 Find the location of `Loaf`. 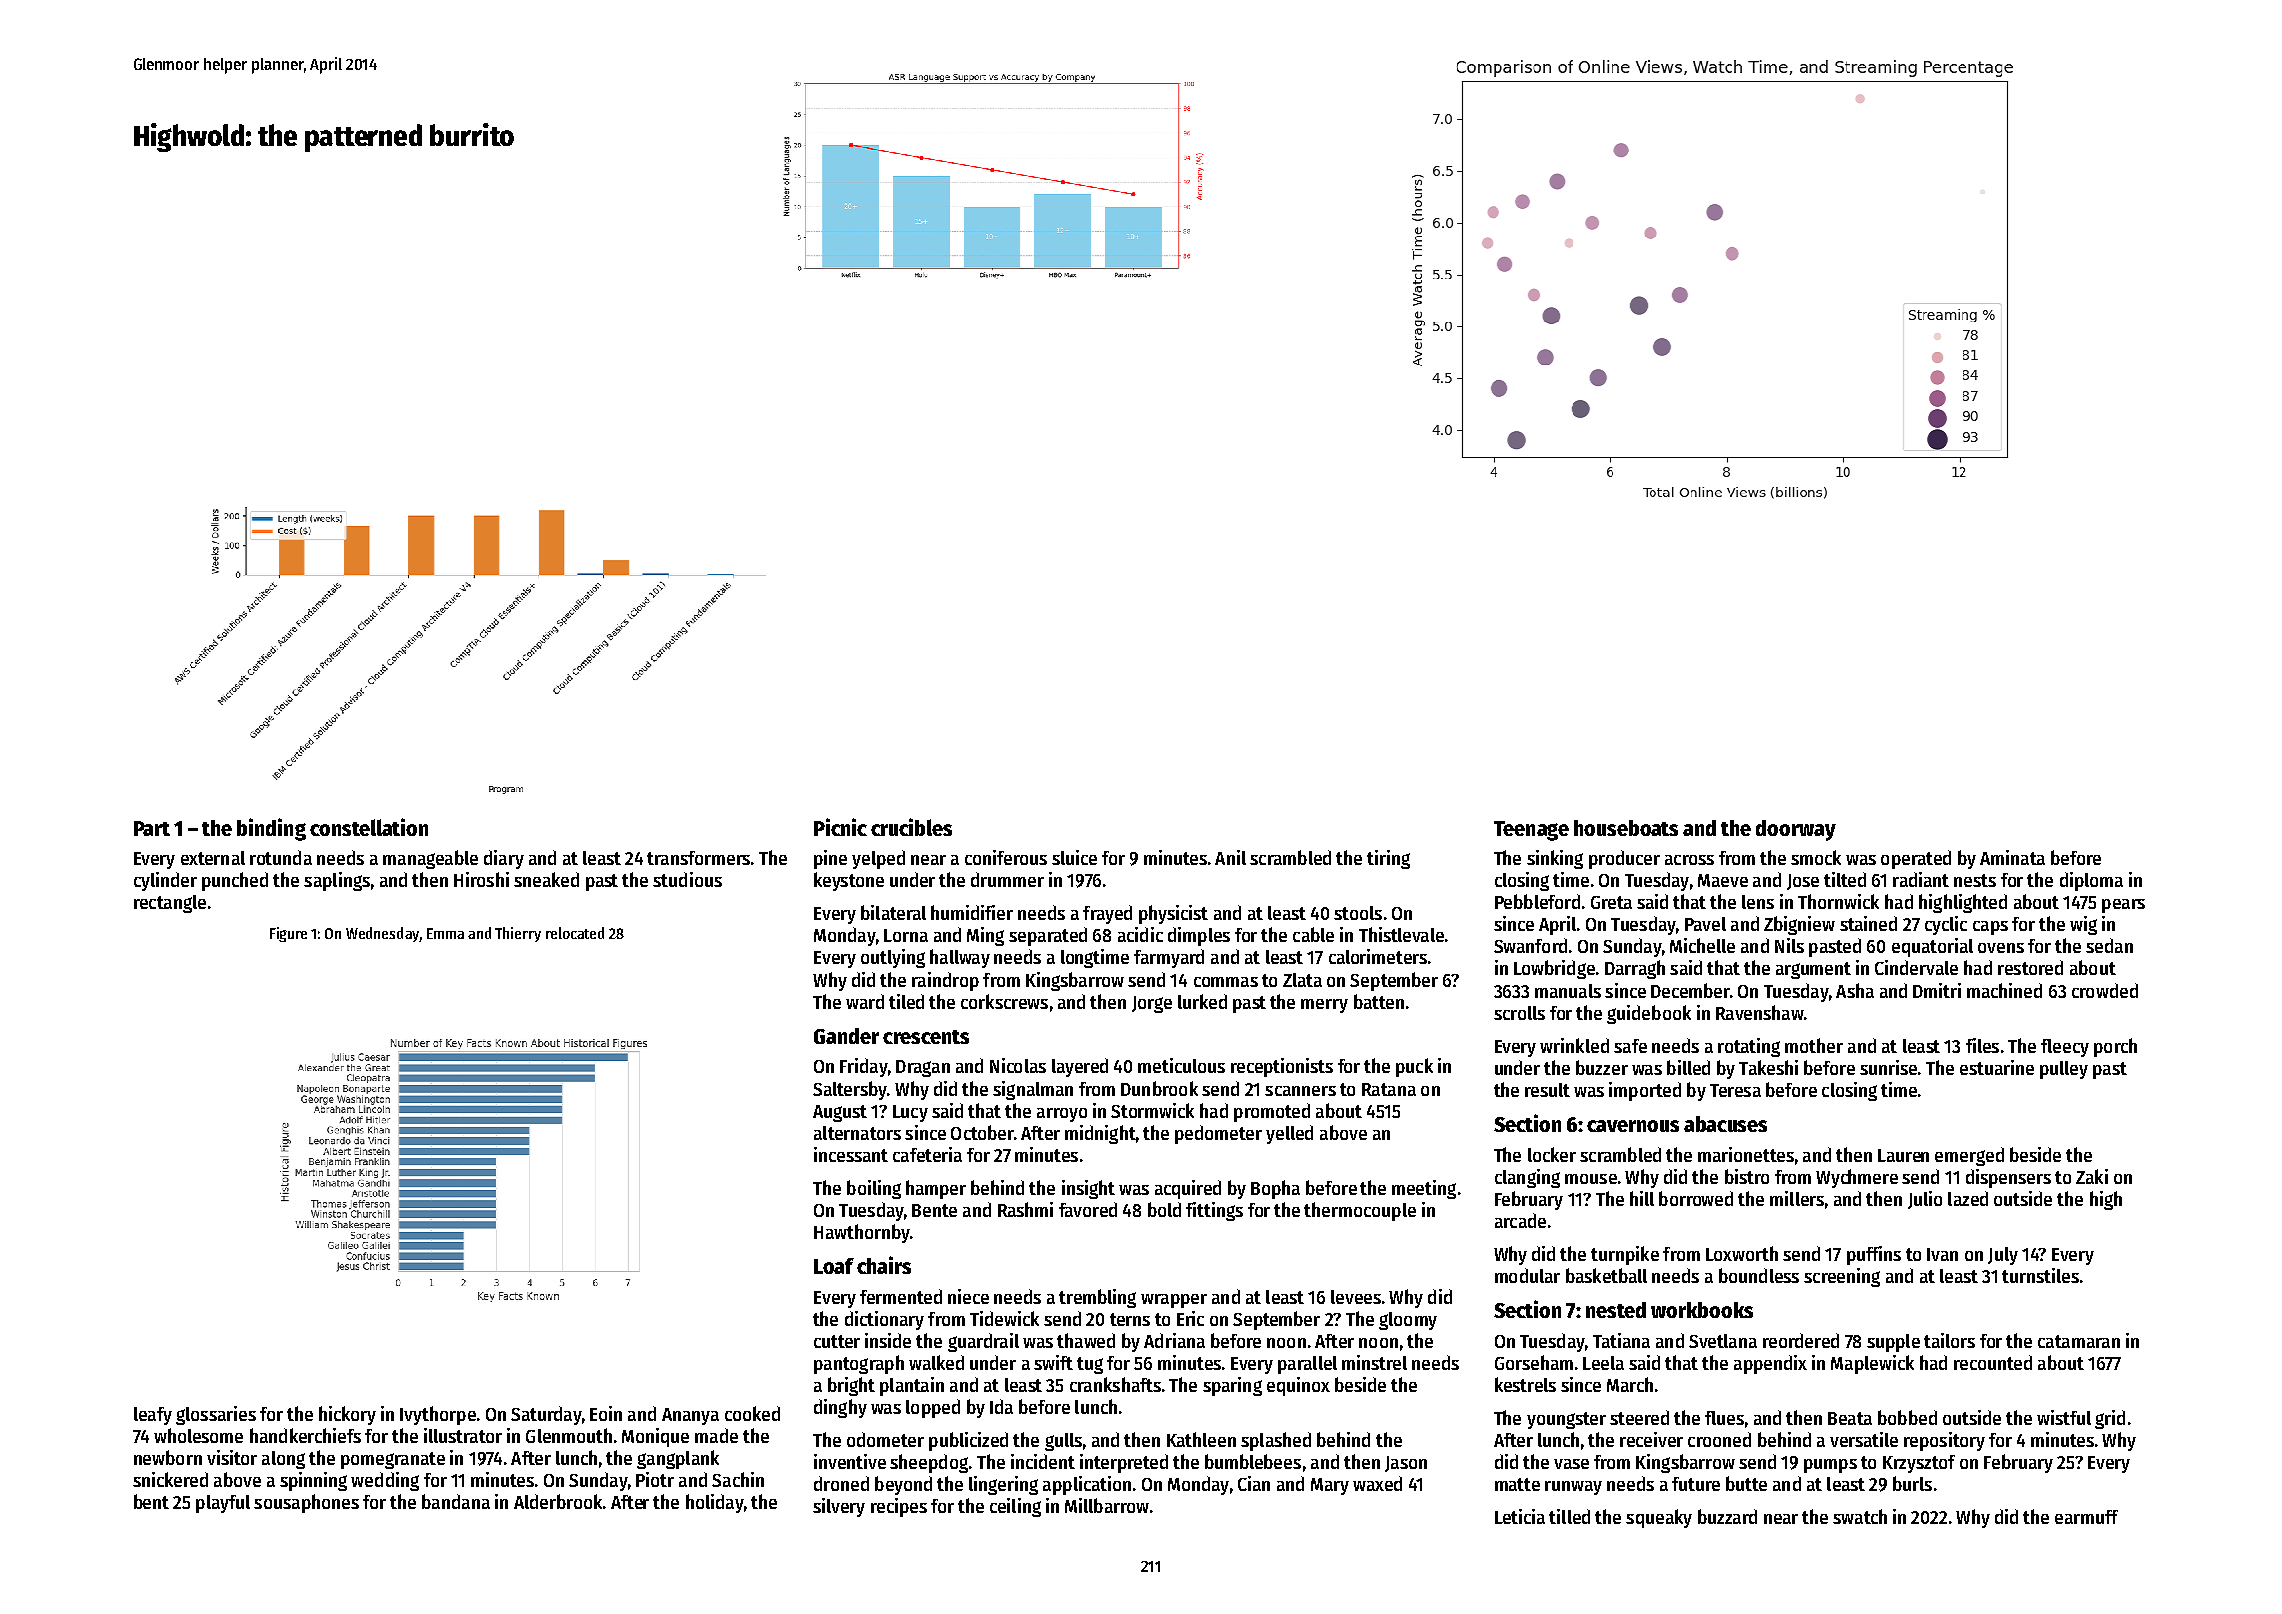

Loaf is located at coordinates (834, 1266).
